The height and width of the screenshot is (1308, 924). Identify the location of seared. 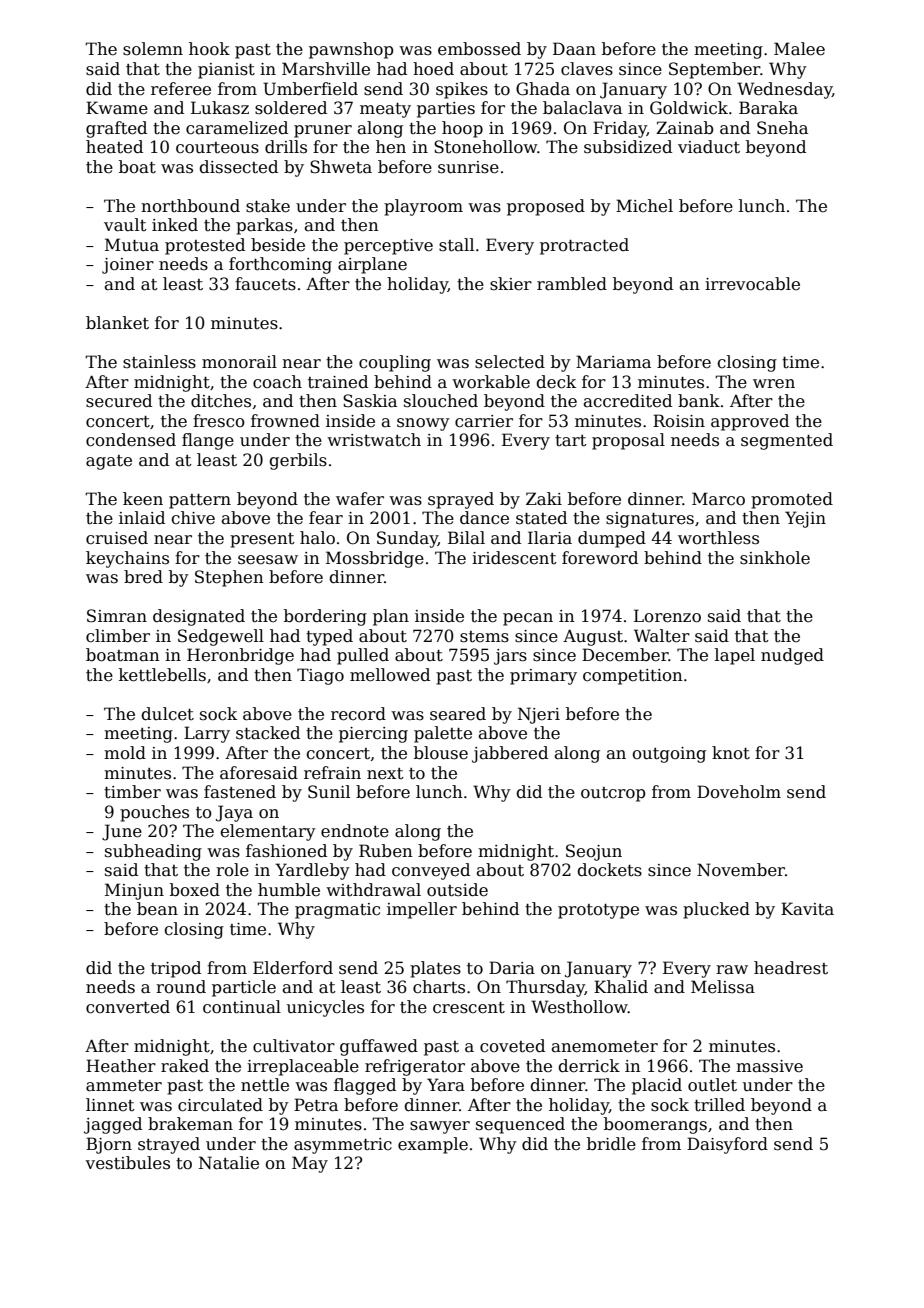
(458, 714).
